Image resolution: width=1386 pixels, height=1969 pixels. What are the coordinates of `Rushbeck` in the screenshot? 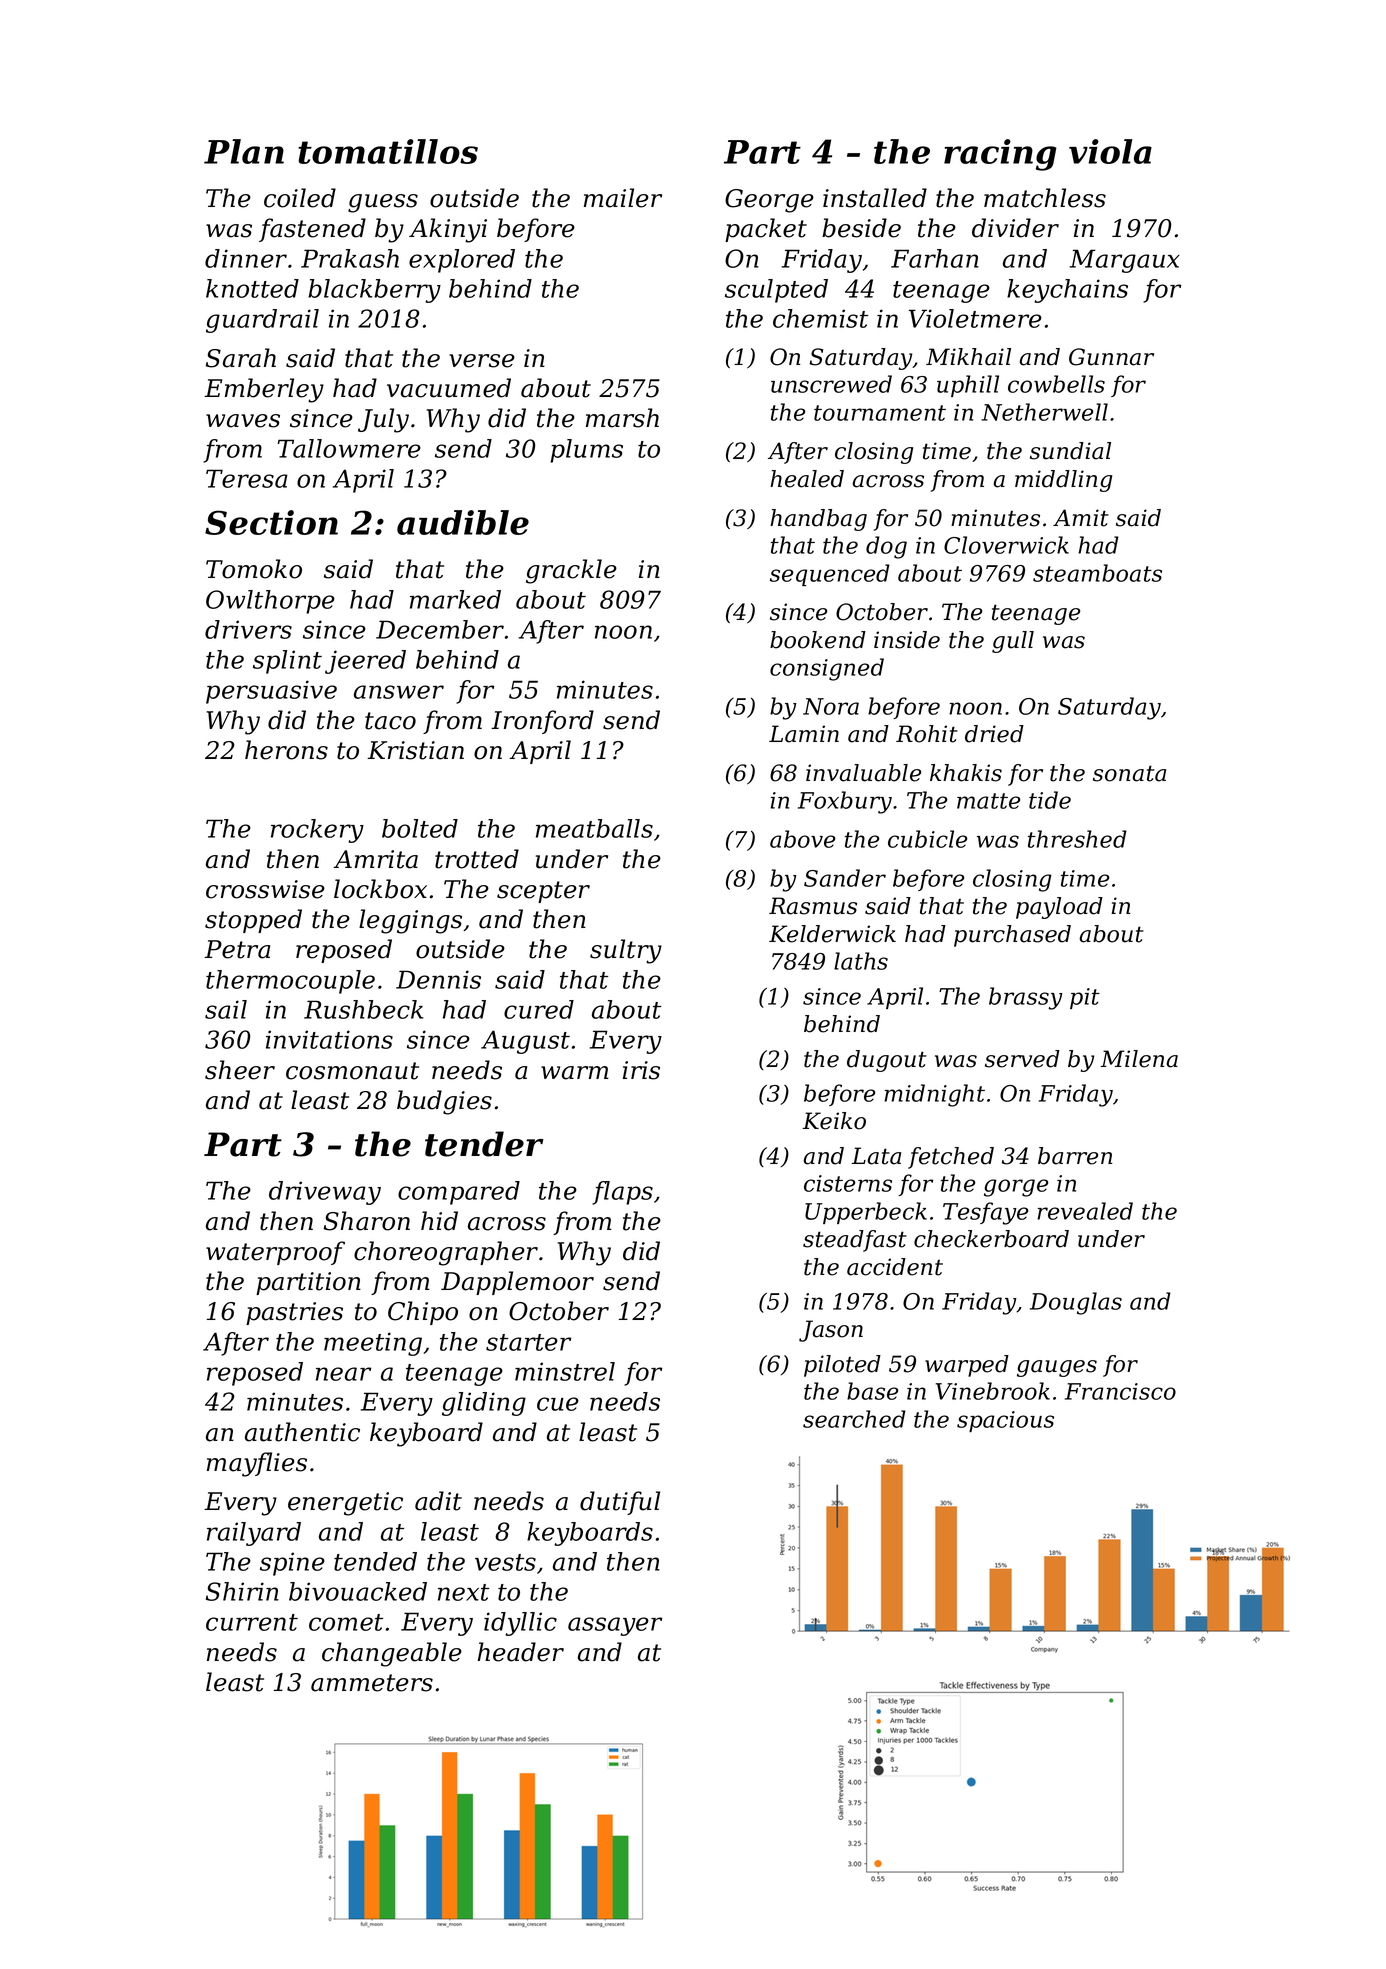 It's located at (363, 1009).
